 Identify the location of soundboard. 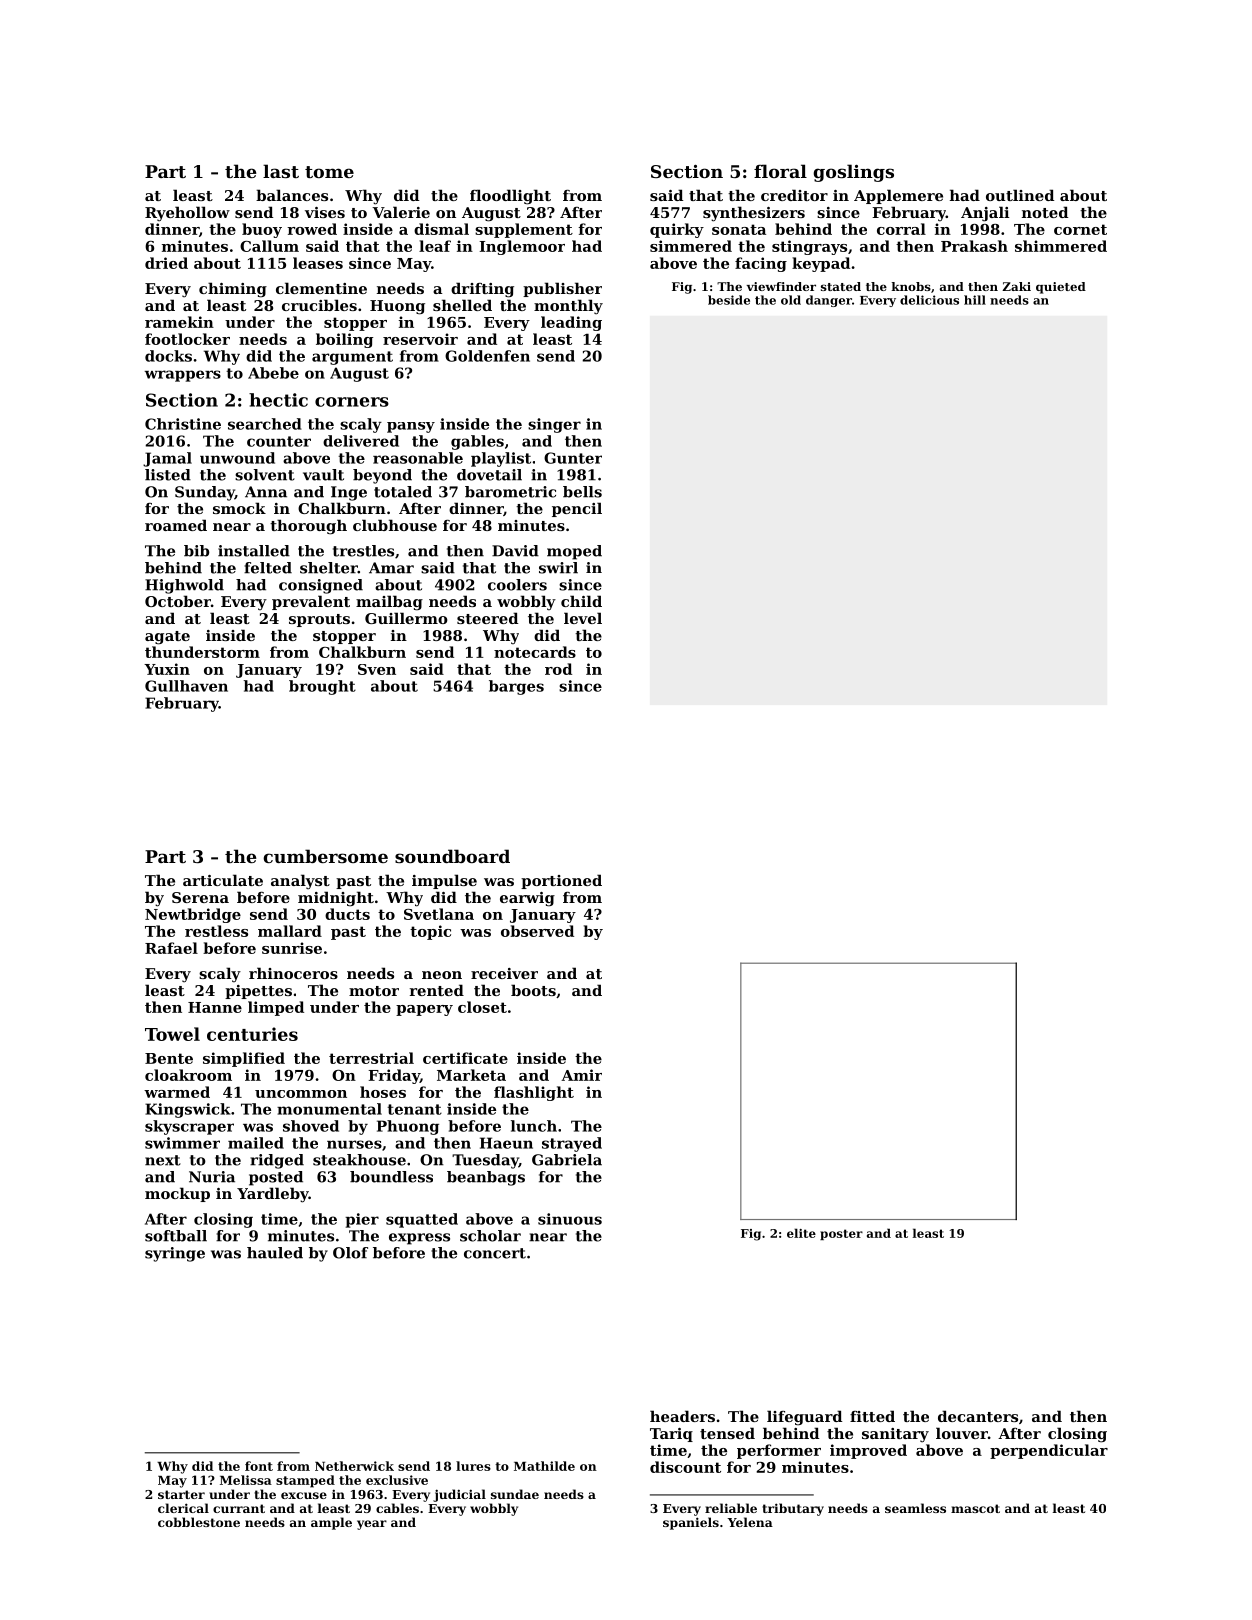
(452, 856).
